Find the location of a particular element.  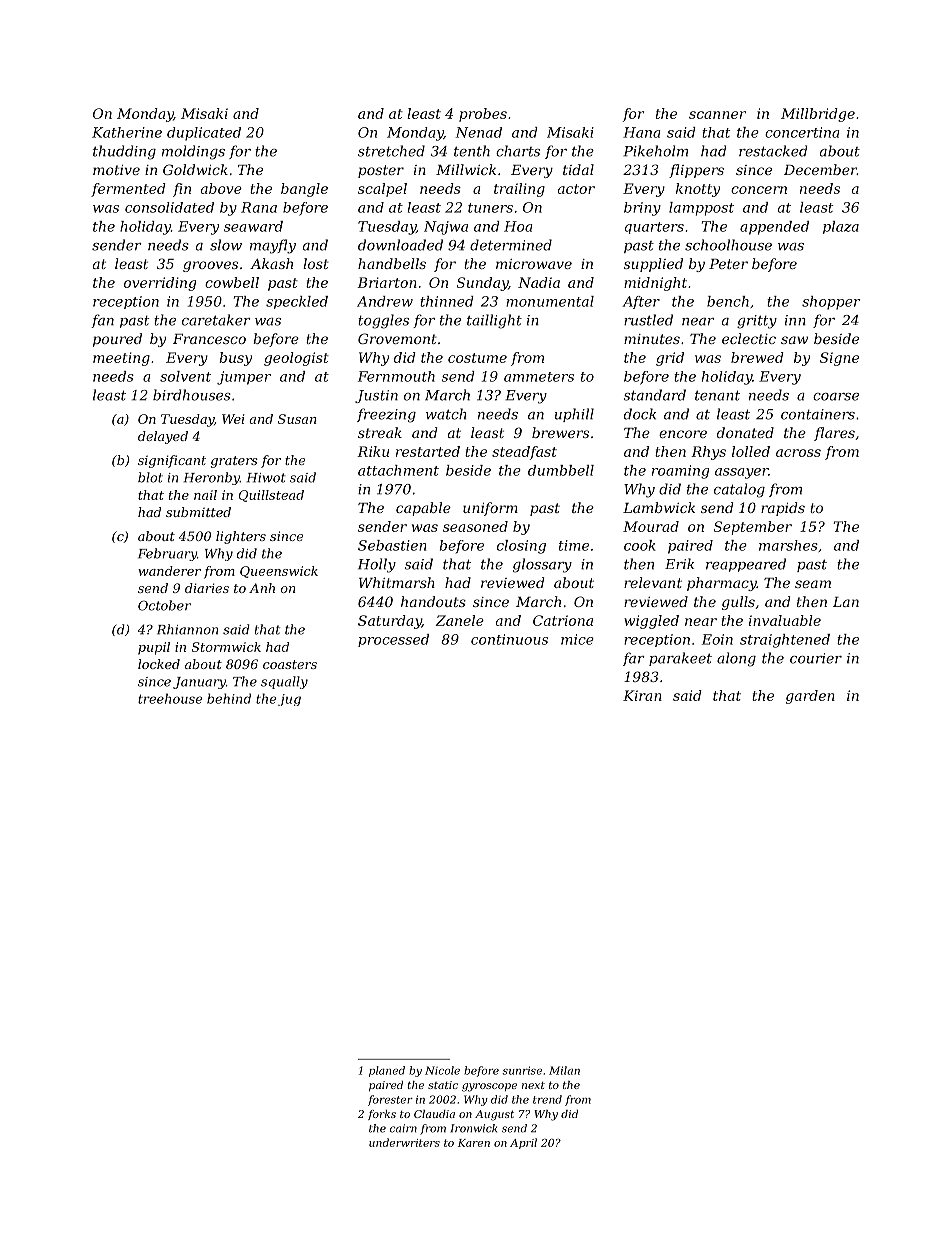

coasters is located at coordinates (290, 664).
